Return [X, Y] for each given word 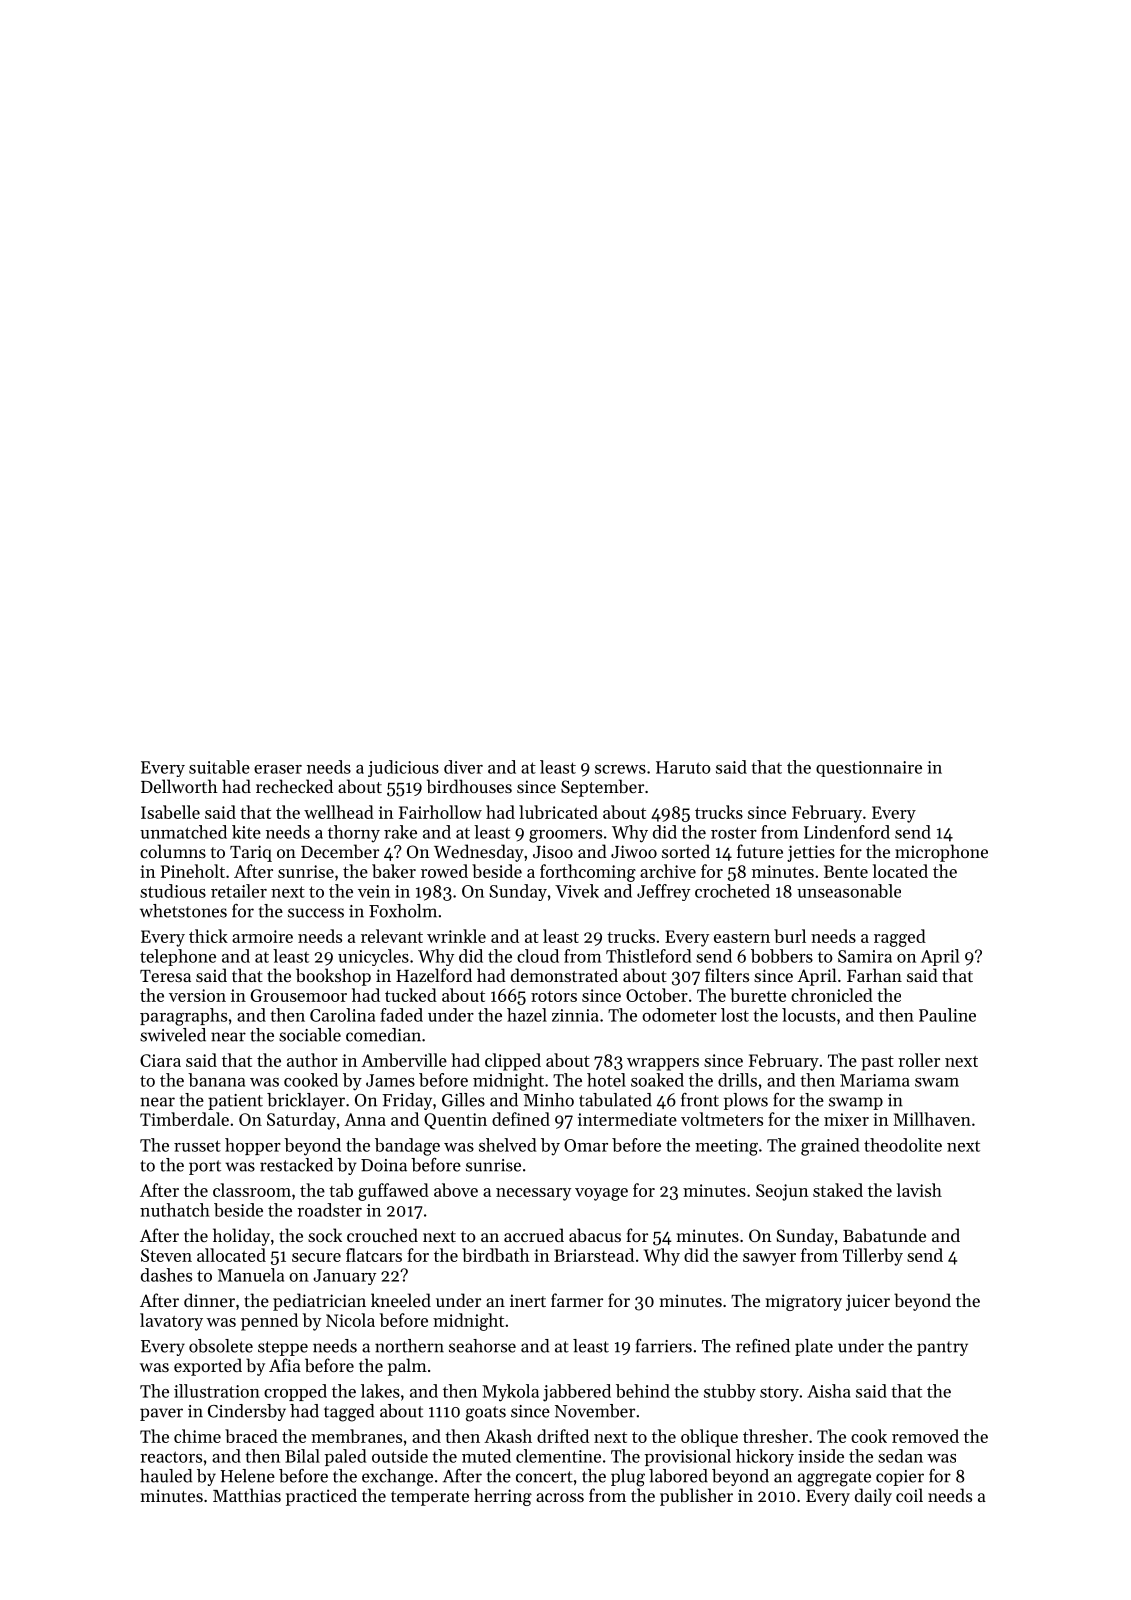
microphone [941, 853]
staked [838, 1190]
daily [873, 1497]
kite [246, 832]
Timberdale [184, 1119]
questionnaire [869, 769]
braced [251, 1436]
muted [486, 1456]
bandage [407, 1147]
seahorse [482, 1346]
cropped [295, 1392]
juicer [868, 1302]
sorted [686, 851]
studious [173, 891]
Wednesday [479, 853]
